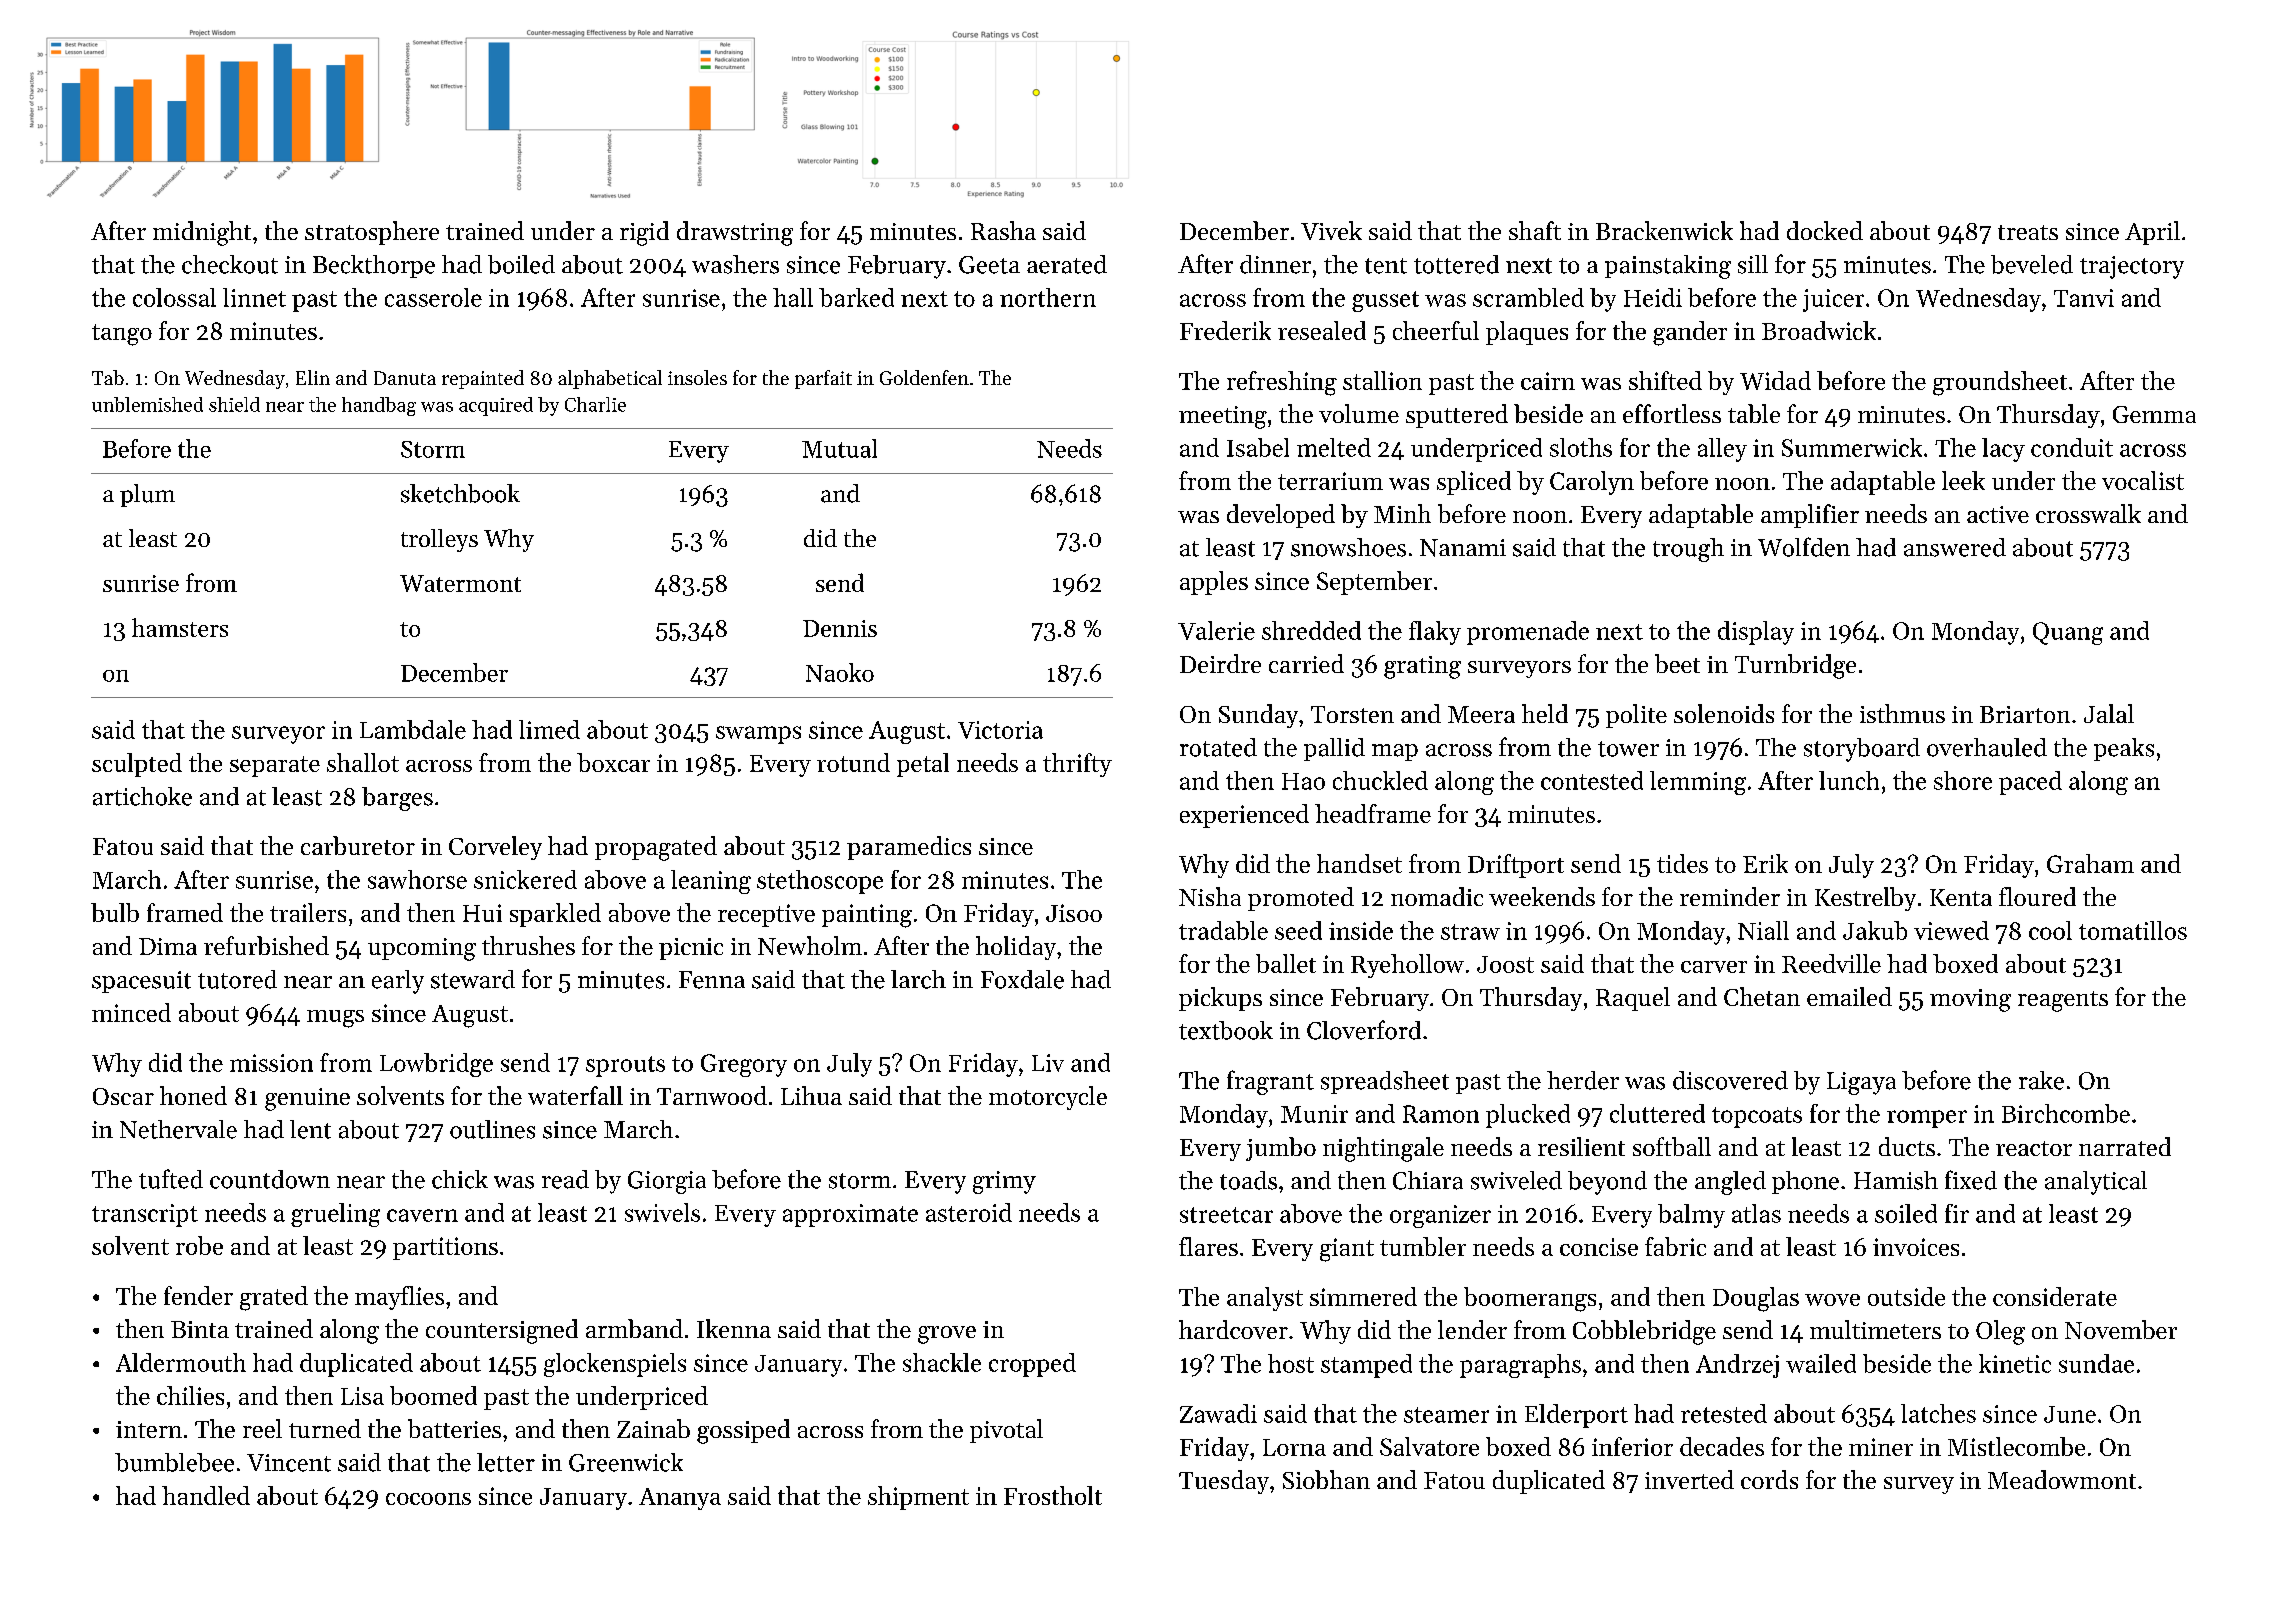 The width and height of the page is (2292, 1620). What do you see at coordinates (1352, 714) in the page?
I see `Torsten` at bounding box center [1352, 714].
